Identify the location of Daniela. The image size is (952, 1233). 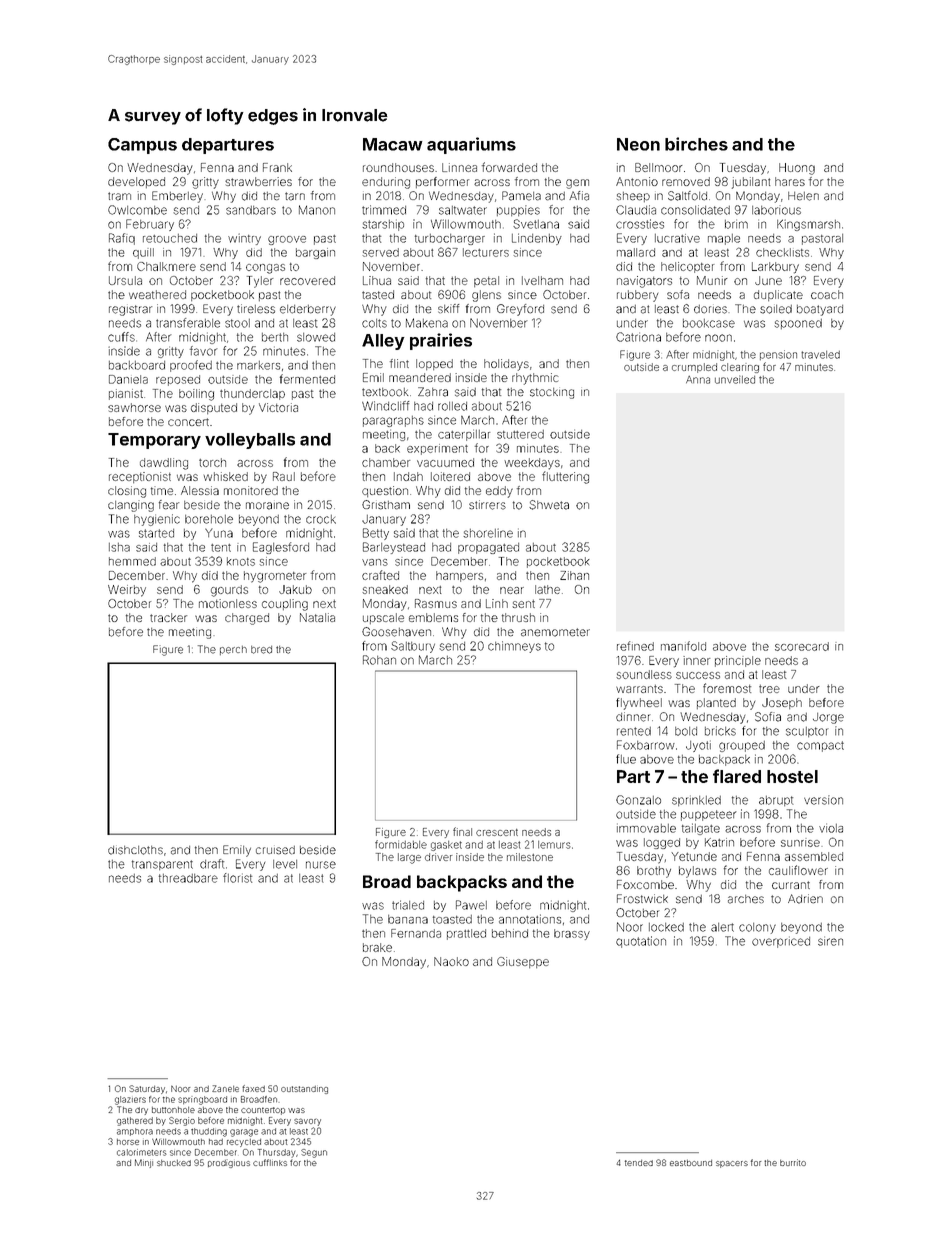
(128, 379).
